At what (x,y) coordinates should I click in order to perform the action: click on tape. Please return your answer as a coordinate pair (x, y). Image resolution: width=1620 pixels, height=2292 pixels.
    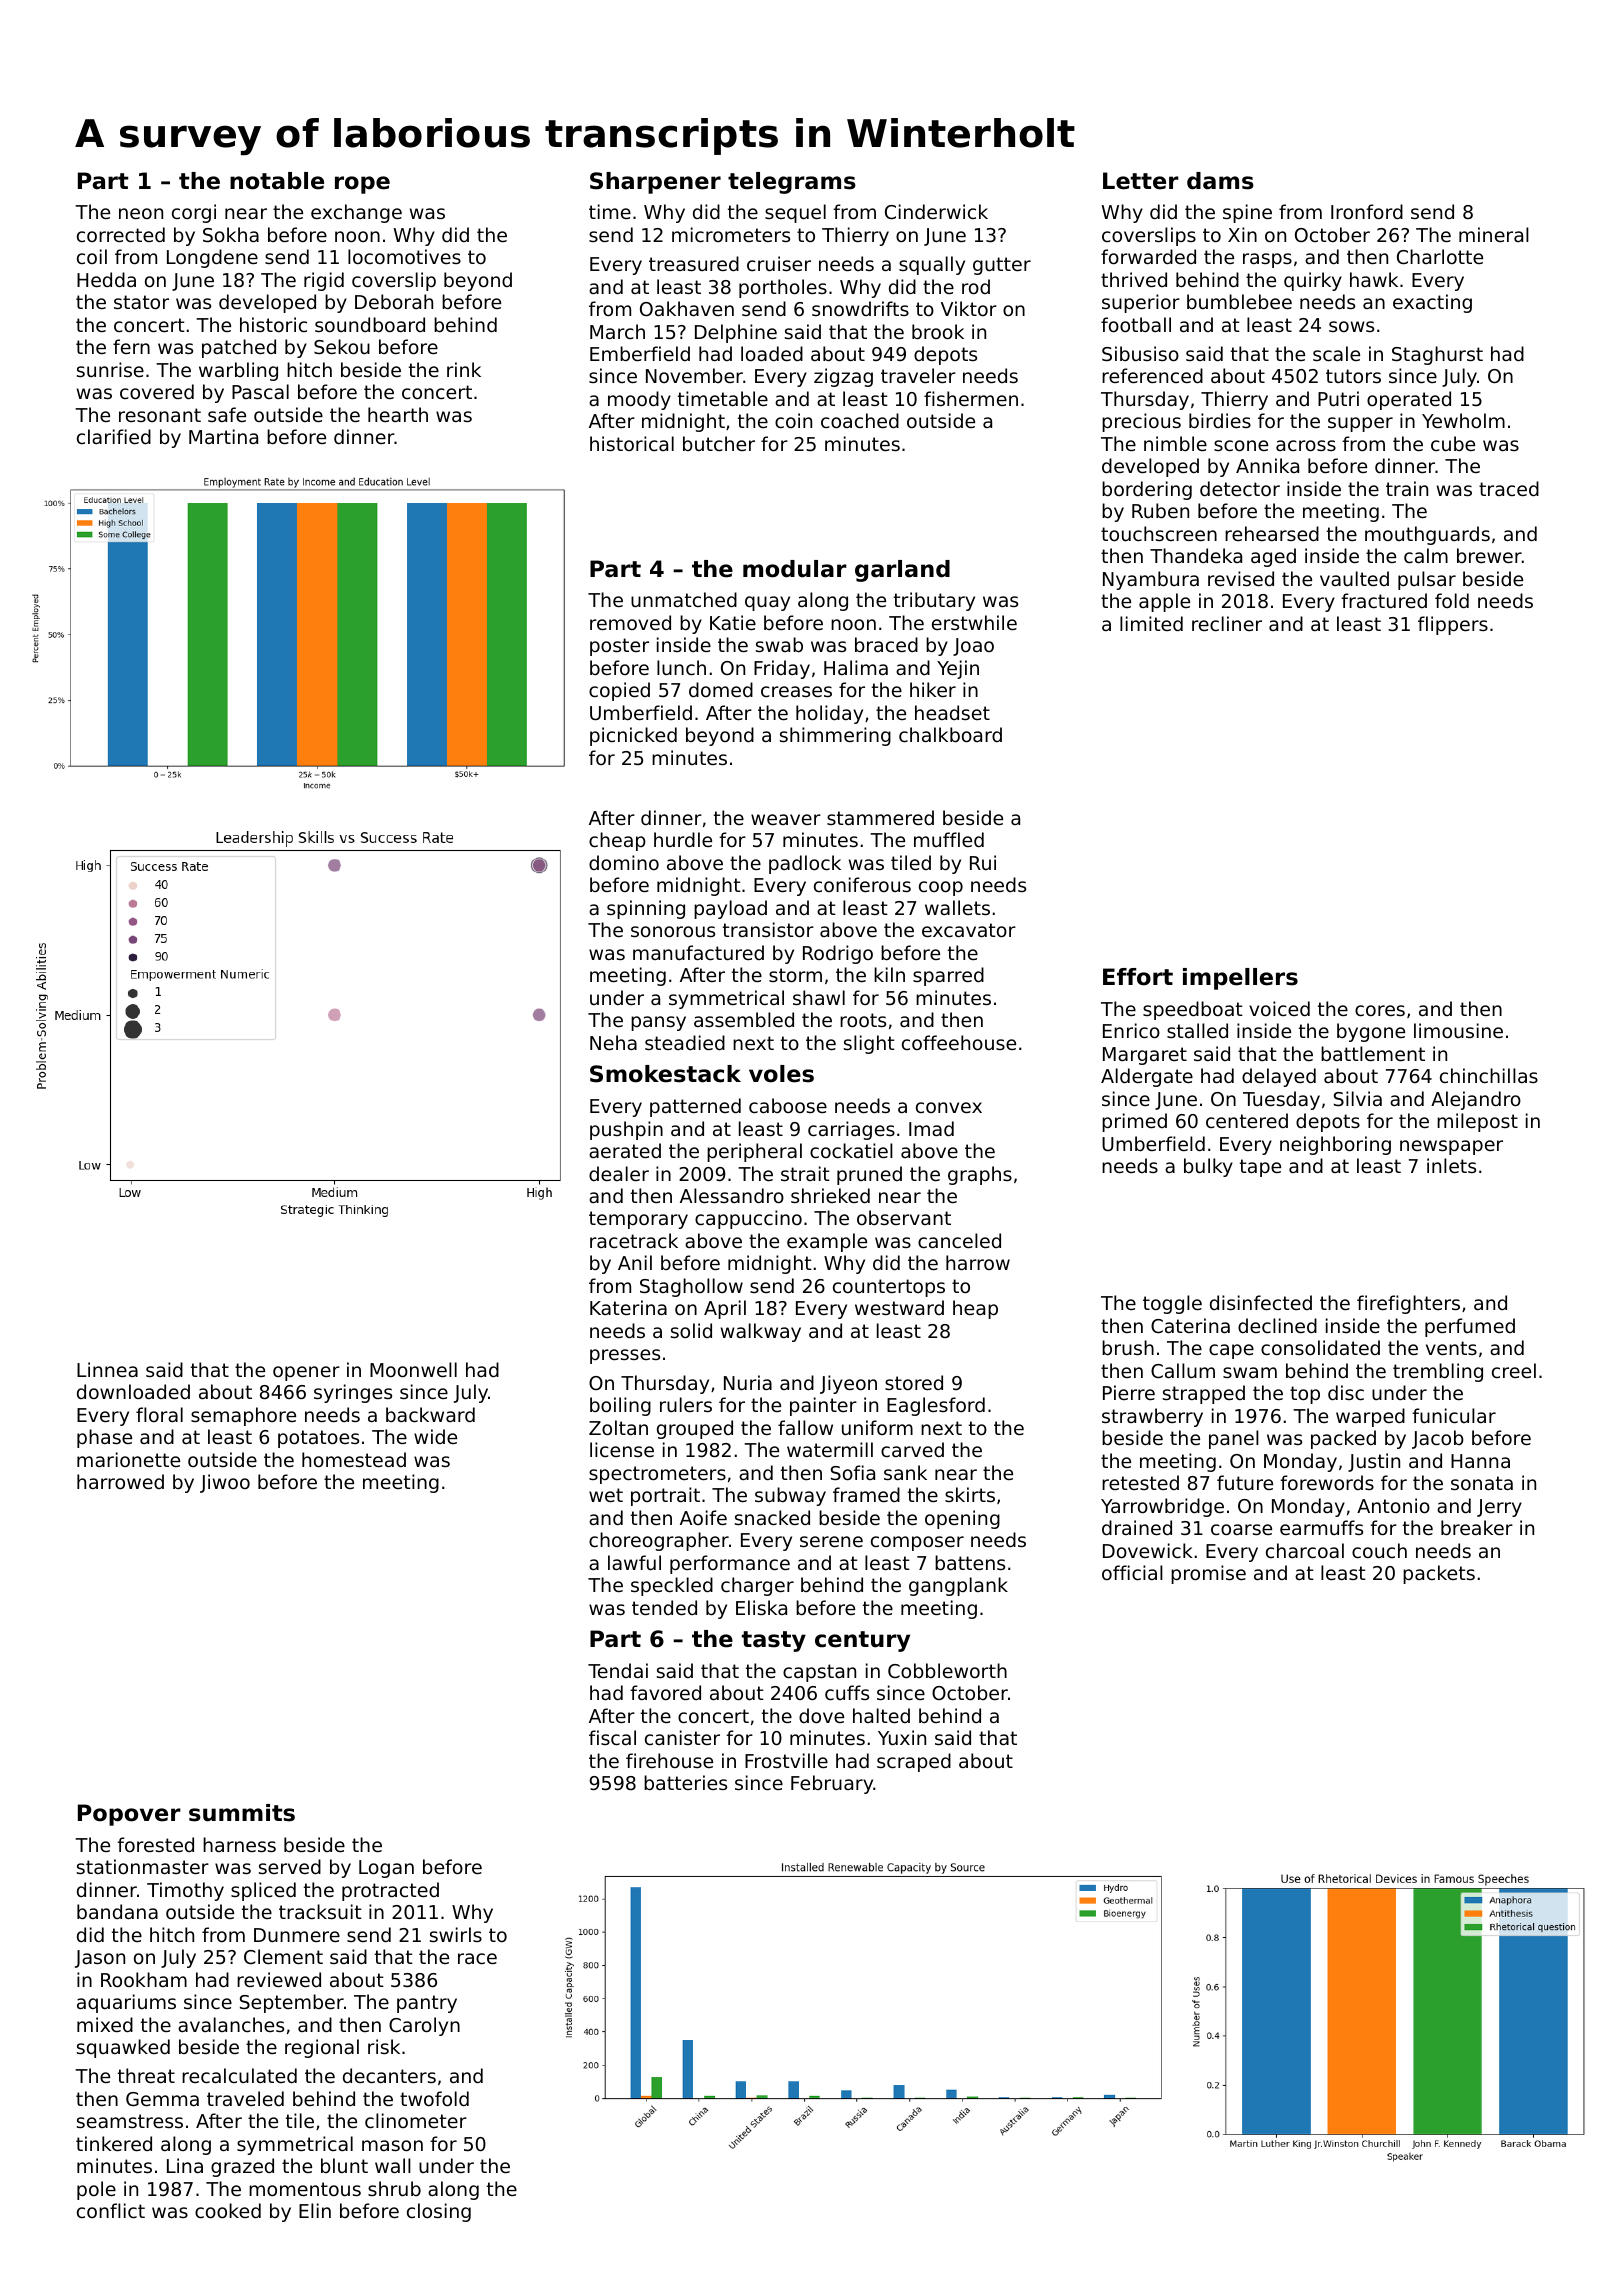
    Looking at the image, I should click on (1260, 1168).
